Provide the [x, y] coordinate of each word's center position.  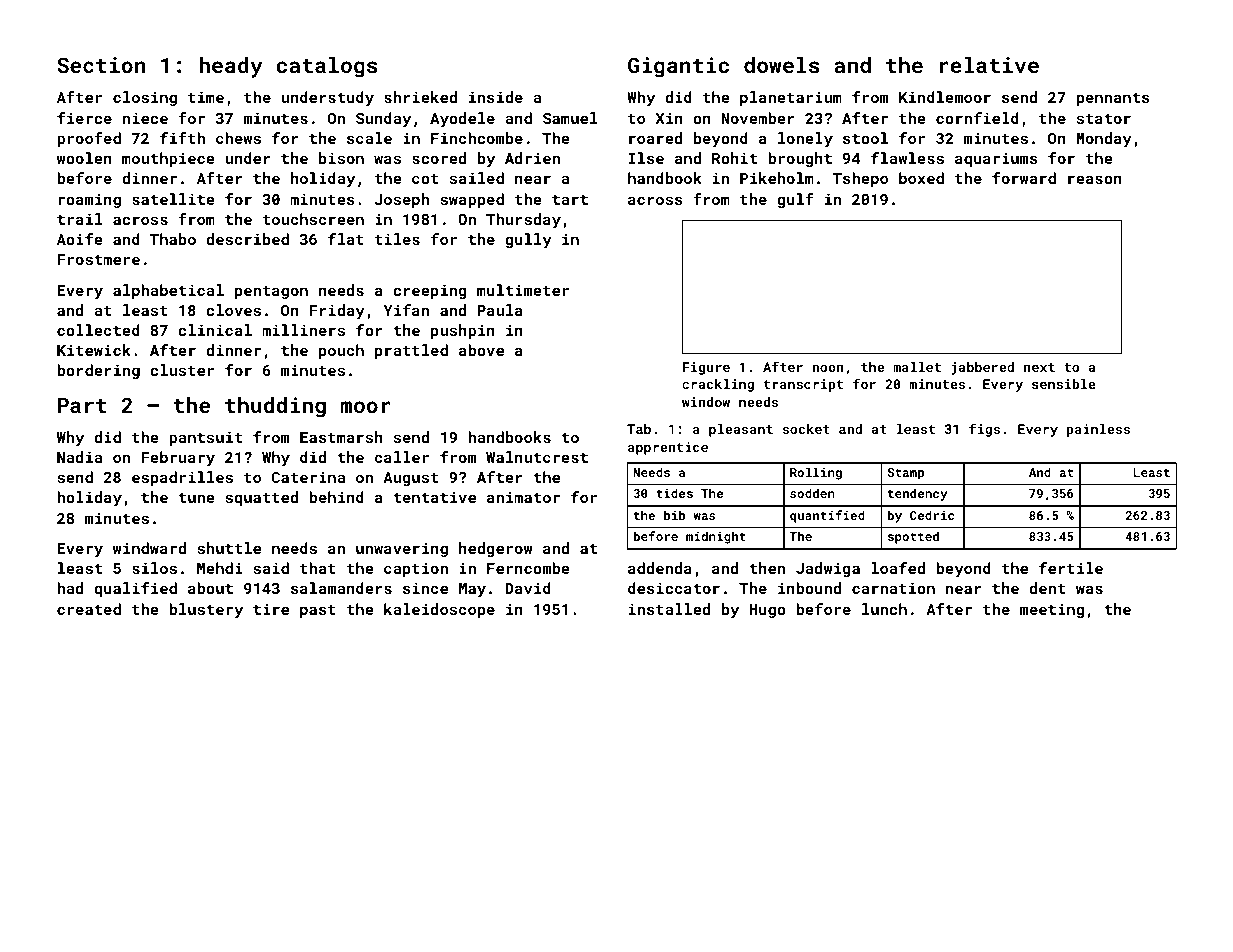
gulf [795, 200]
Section [101, 65]
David [528, 588]
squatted [261, 498]
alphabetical [168, 291]
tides [674, 493]
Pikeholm [777, 178]
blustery [206, 611]
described [247, 239]
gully [528, 241]
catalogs [327, 67]
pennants [1113, 99]
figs [984, 430]
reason [1095, 179]
